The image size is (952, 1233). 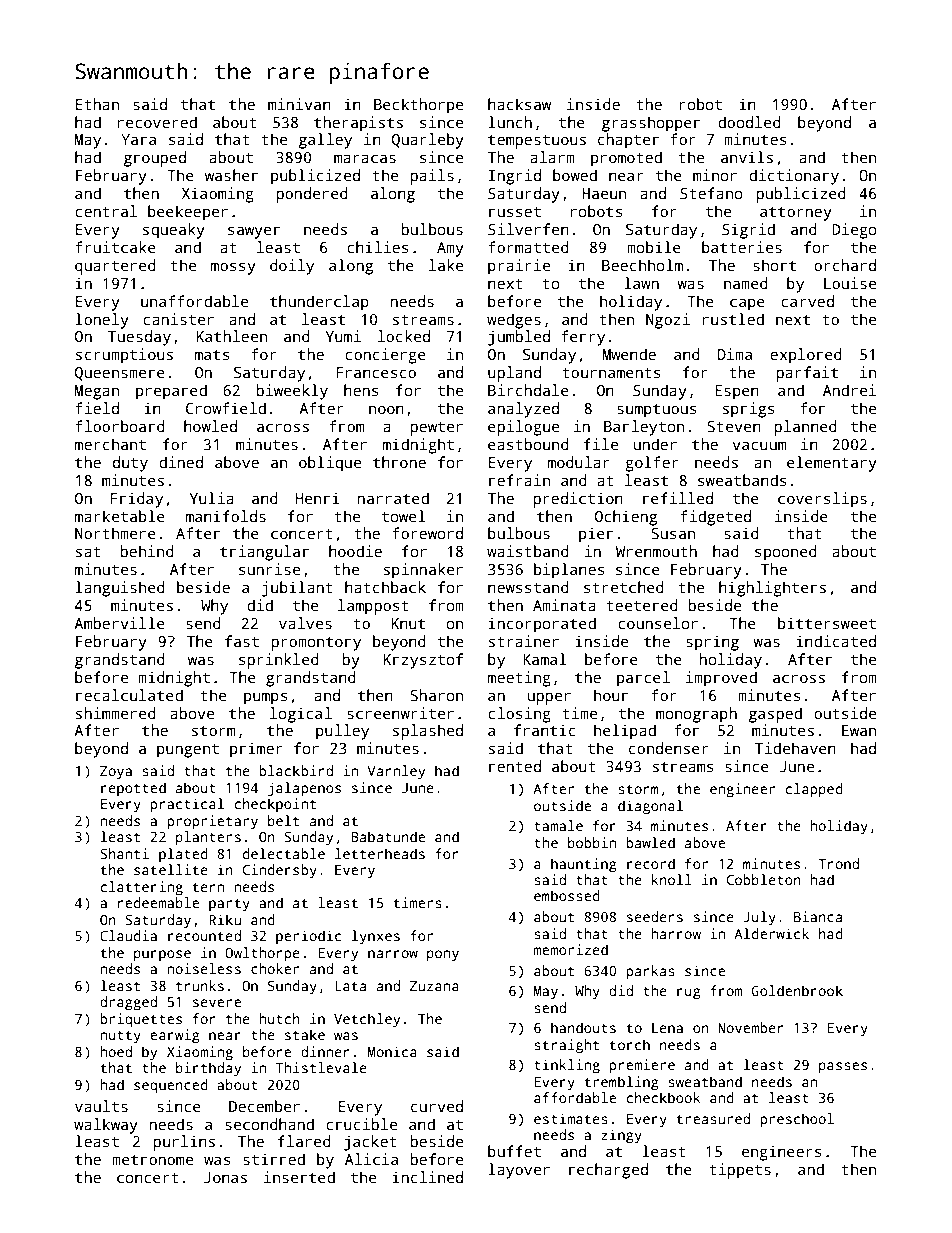 I want to click on washer, so click(x=231, y=175).
